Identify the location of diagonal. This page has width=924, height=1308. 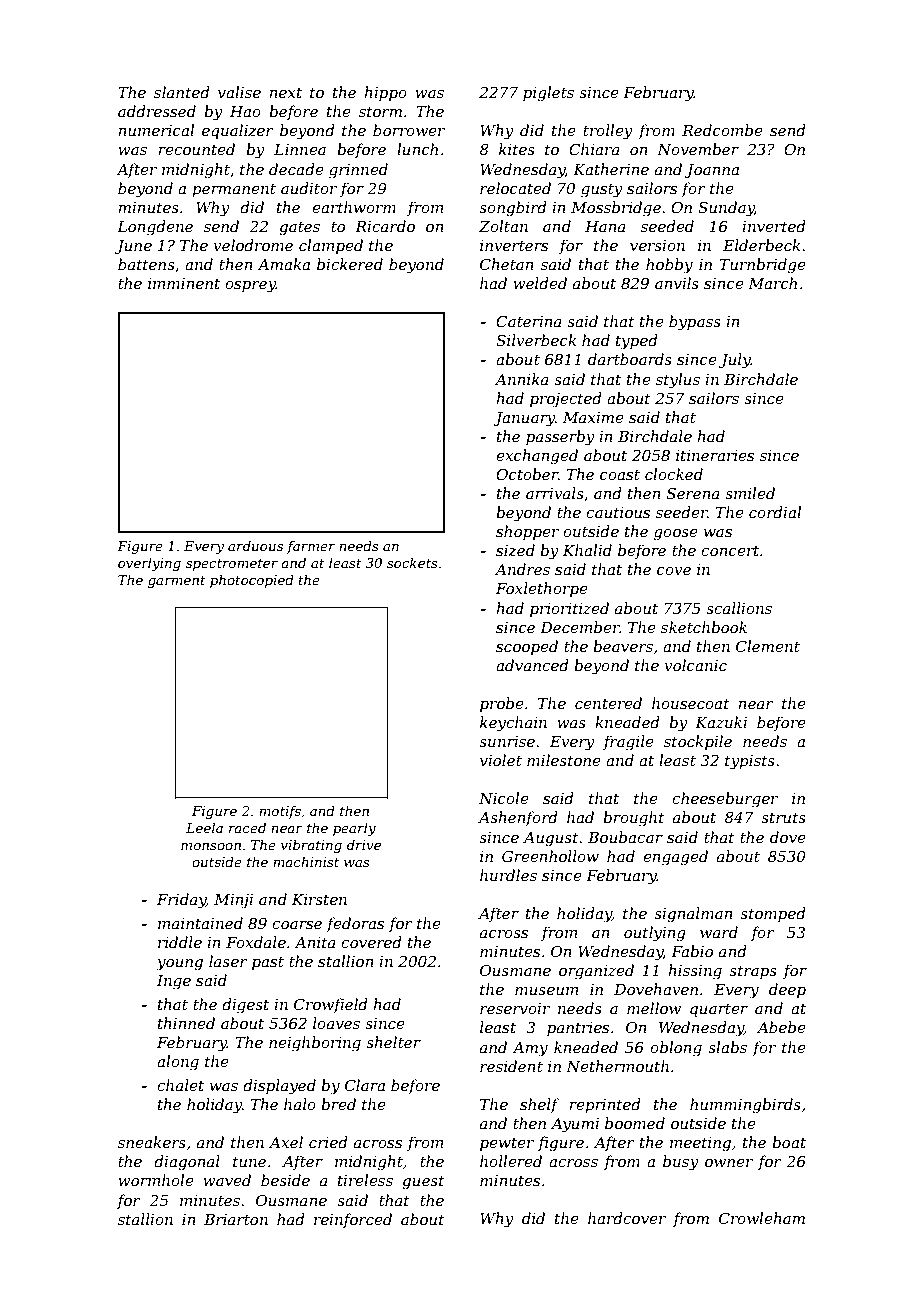
(187, 1163).
